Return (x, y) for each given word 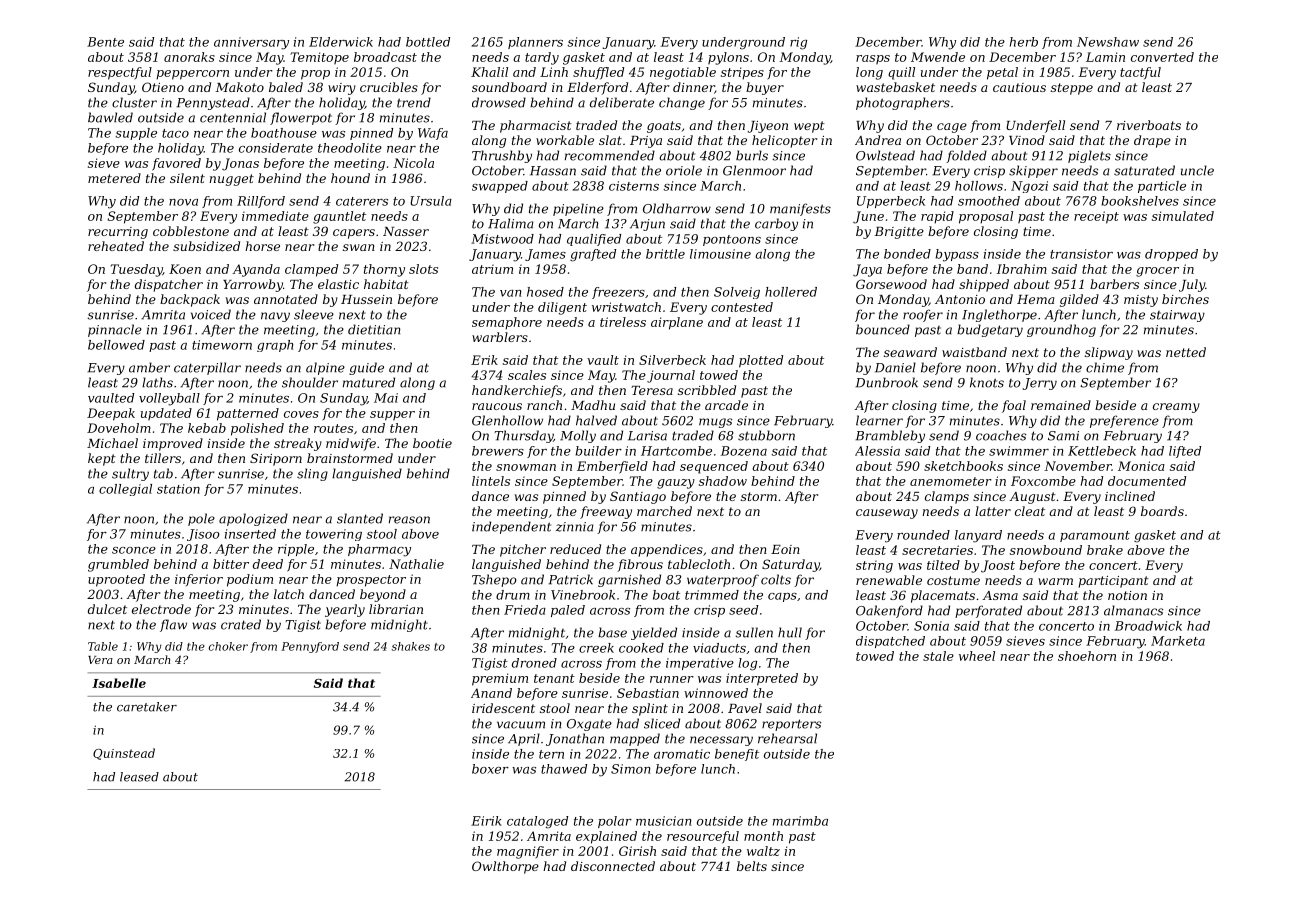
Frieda (525, 610)
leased (139, 777)
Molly (578, 436)
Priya (646, 142)
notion (1127, 595)
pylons (728, 58)
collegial (125, 490)
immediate (275, 216)
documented (1147, 481)
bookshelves (1140, 201)
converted (1162, 57)
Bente (105, 42)
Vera (100, 660)
